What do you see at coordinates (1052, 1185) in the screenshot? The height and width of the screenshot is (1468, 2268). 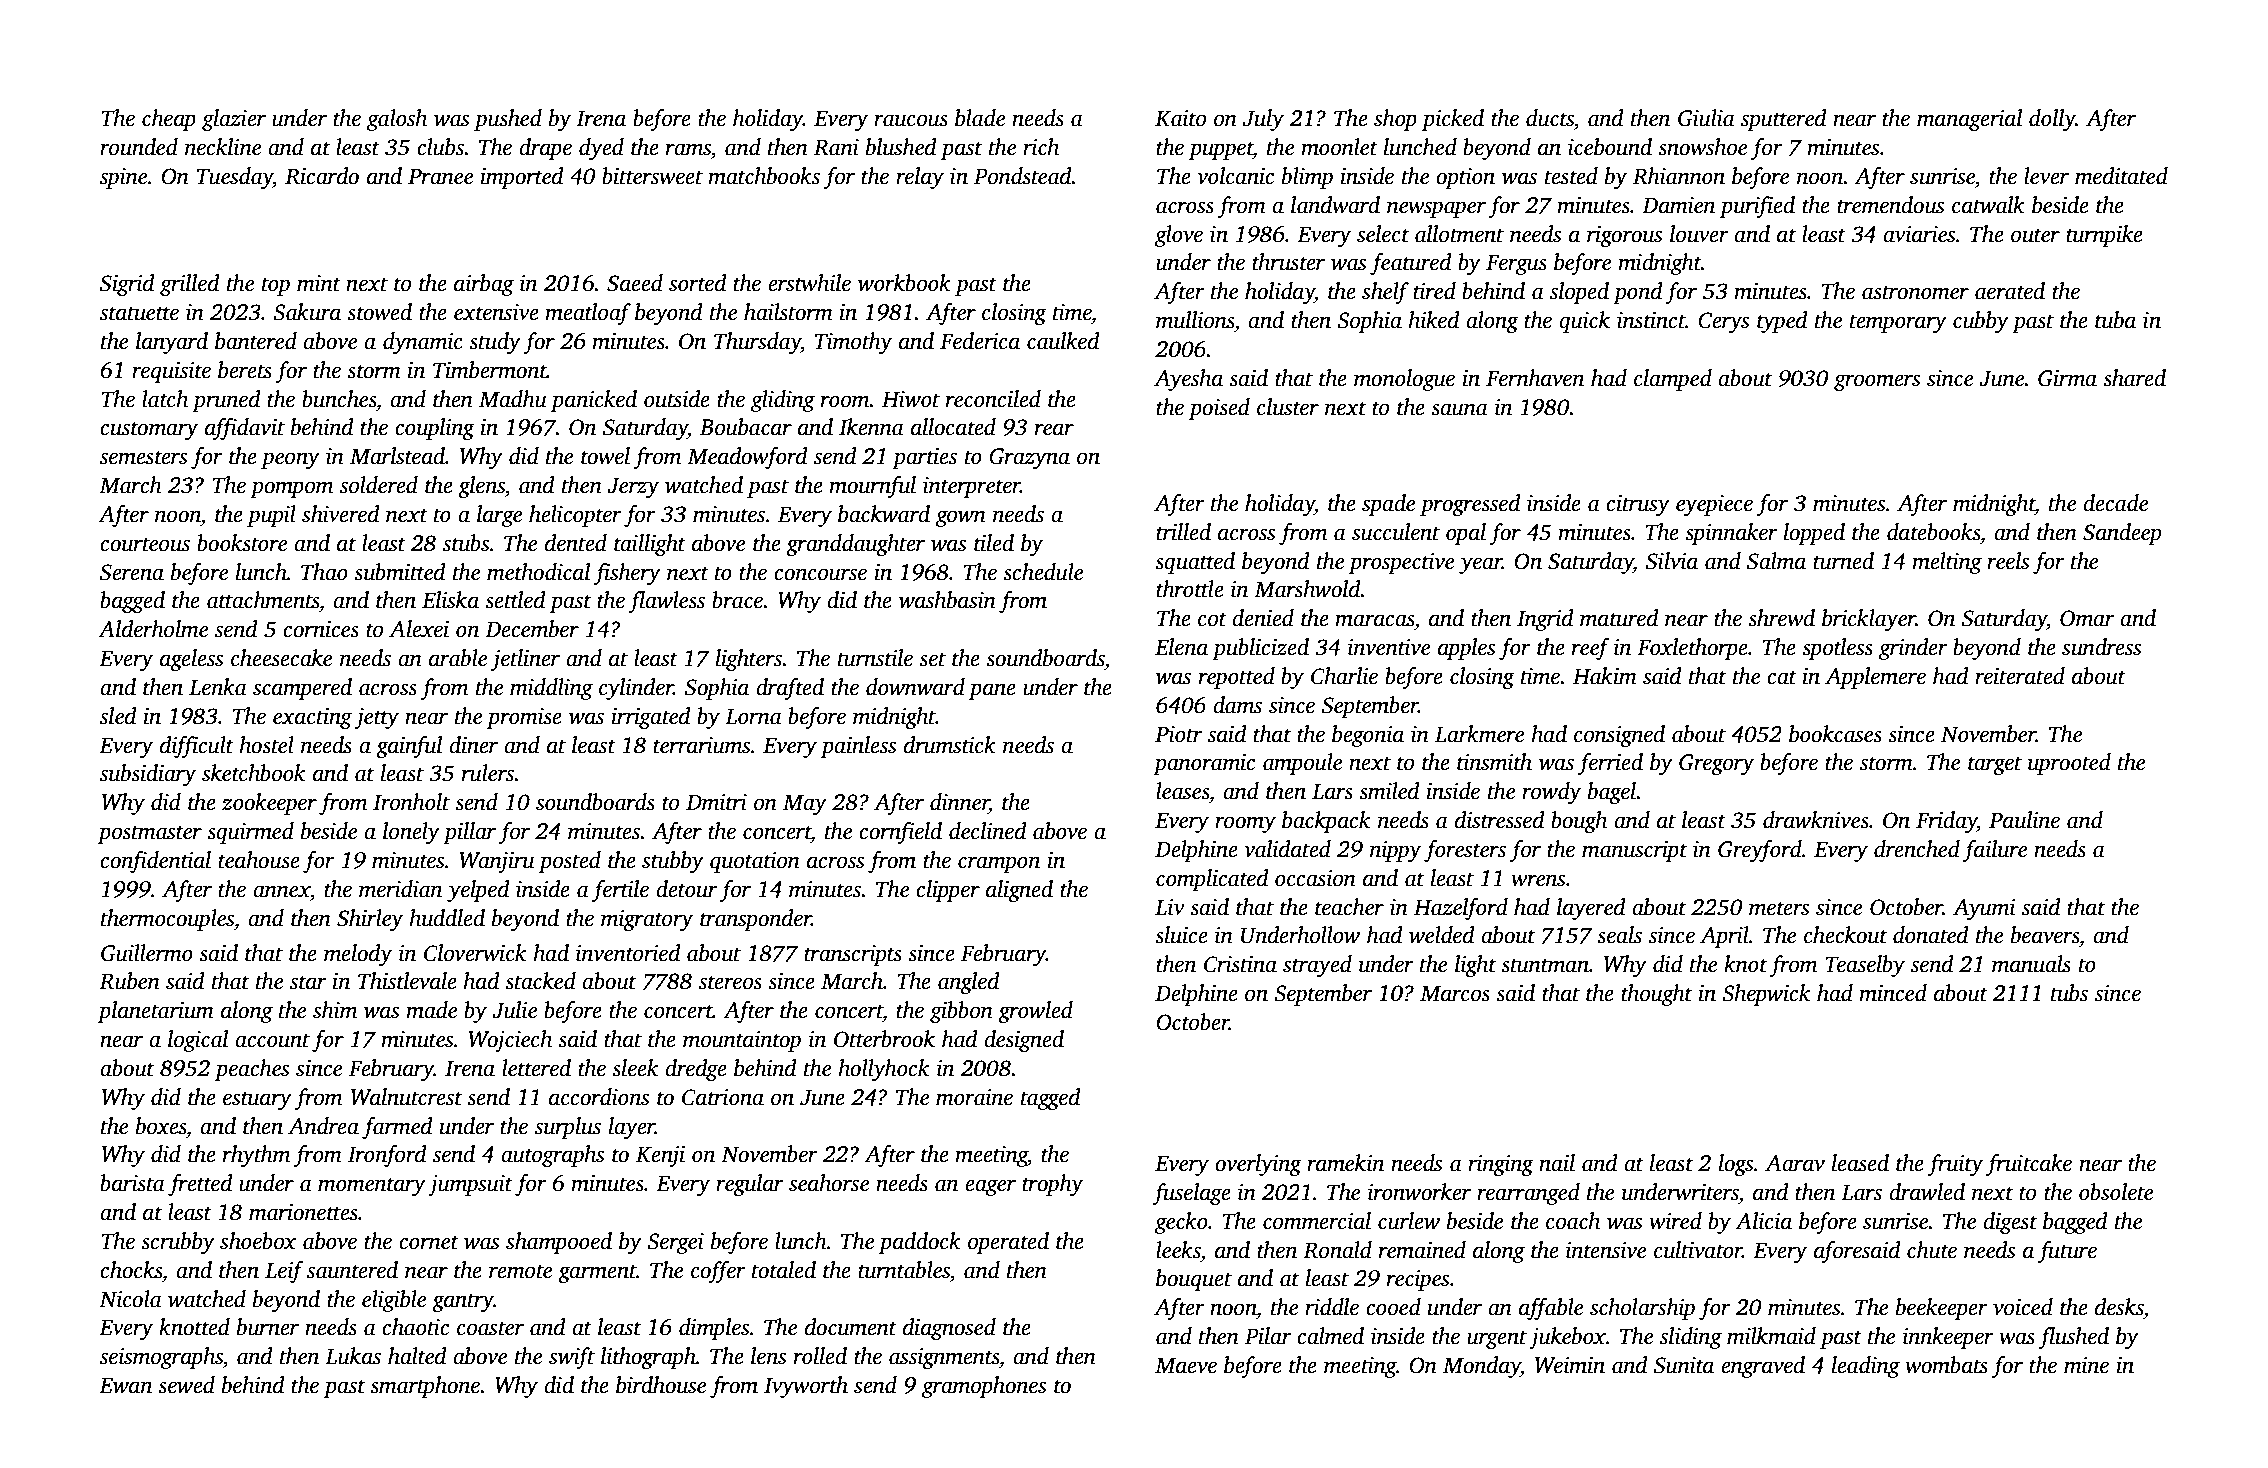 I see `trophy` at bounding box center [1052, 1185].
